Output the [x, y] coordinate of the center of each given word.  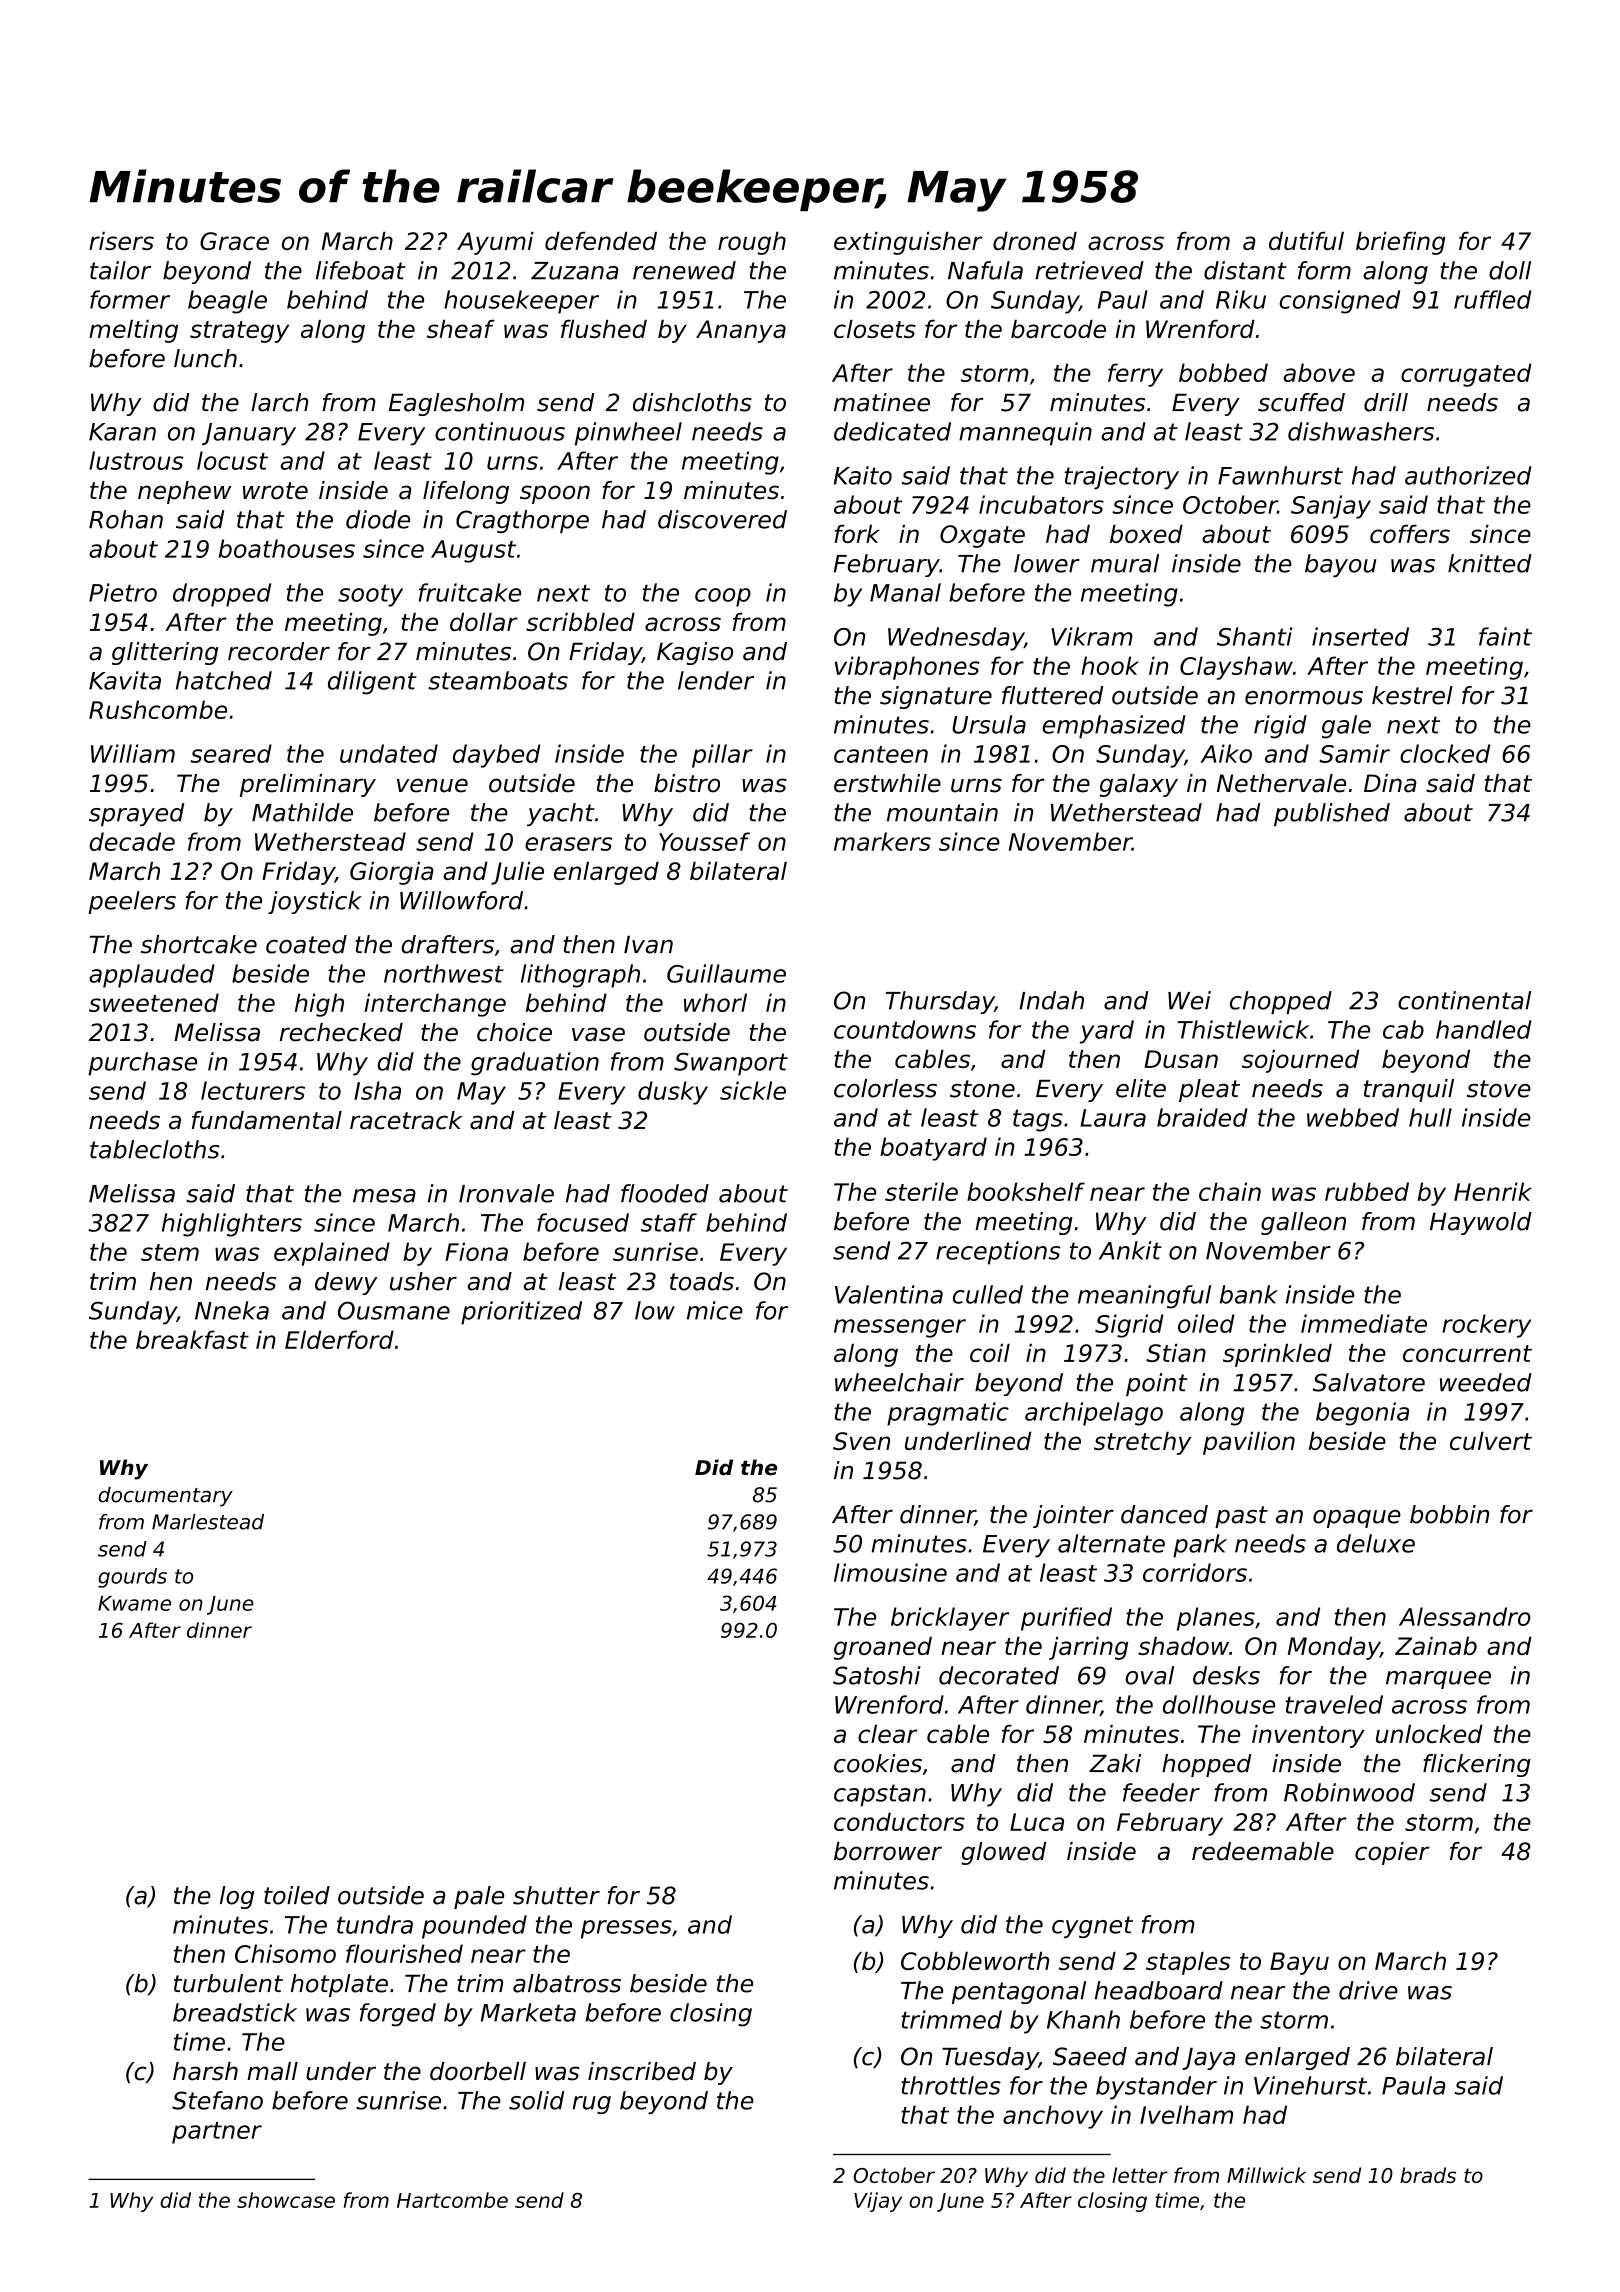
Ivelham [1186, 2114]
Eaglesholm [456, 404]
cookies [878, 1763]
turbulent [228, 1983]
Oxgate [982, 536]
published [1332, 814]
